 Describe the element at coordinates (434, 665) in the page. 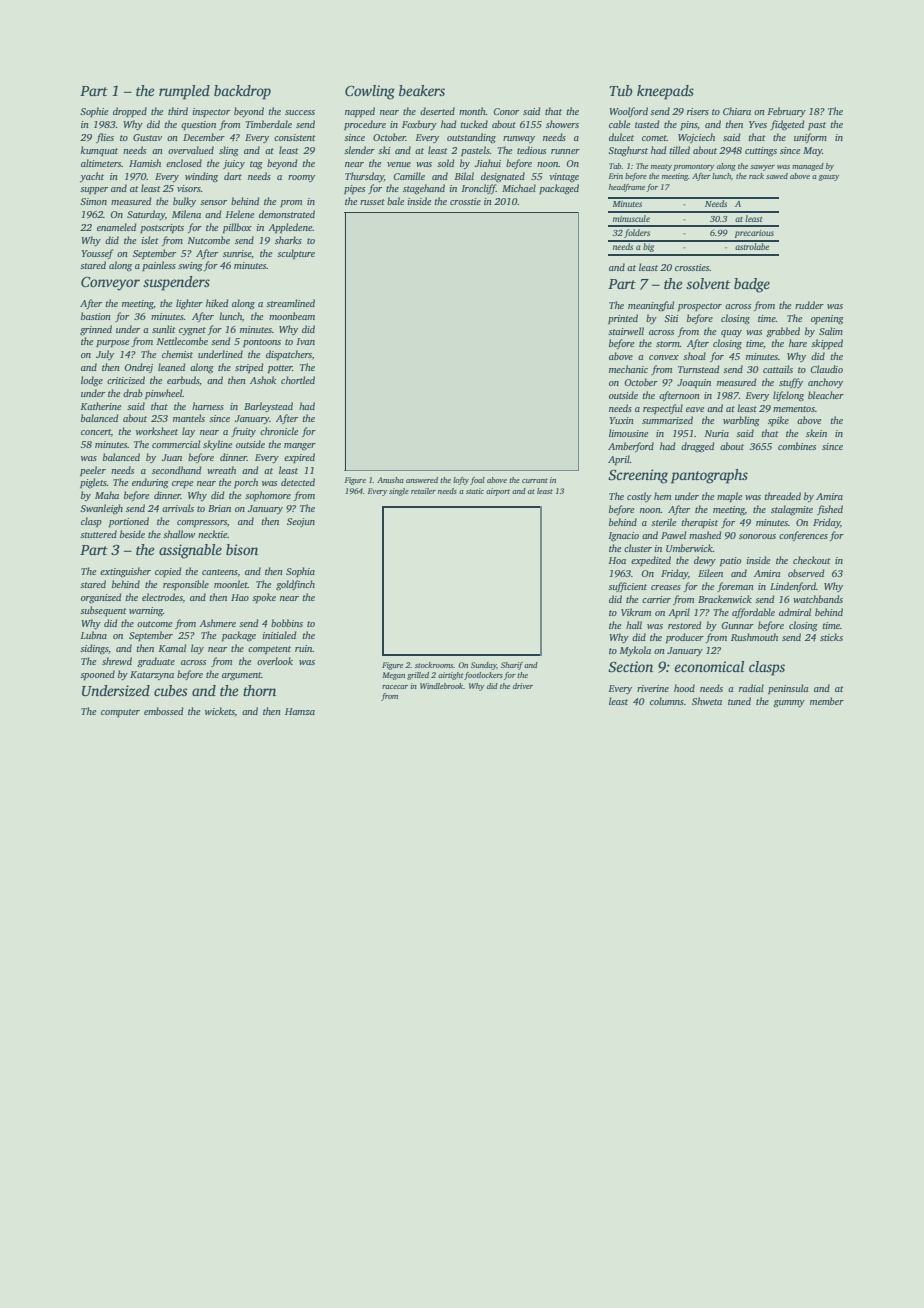

I see `stockrooms` at that location.
